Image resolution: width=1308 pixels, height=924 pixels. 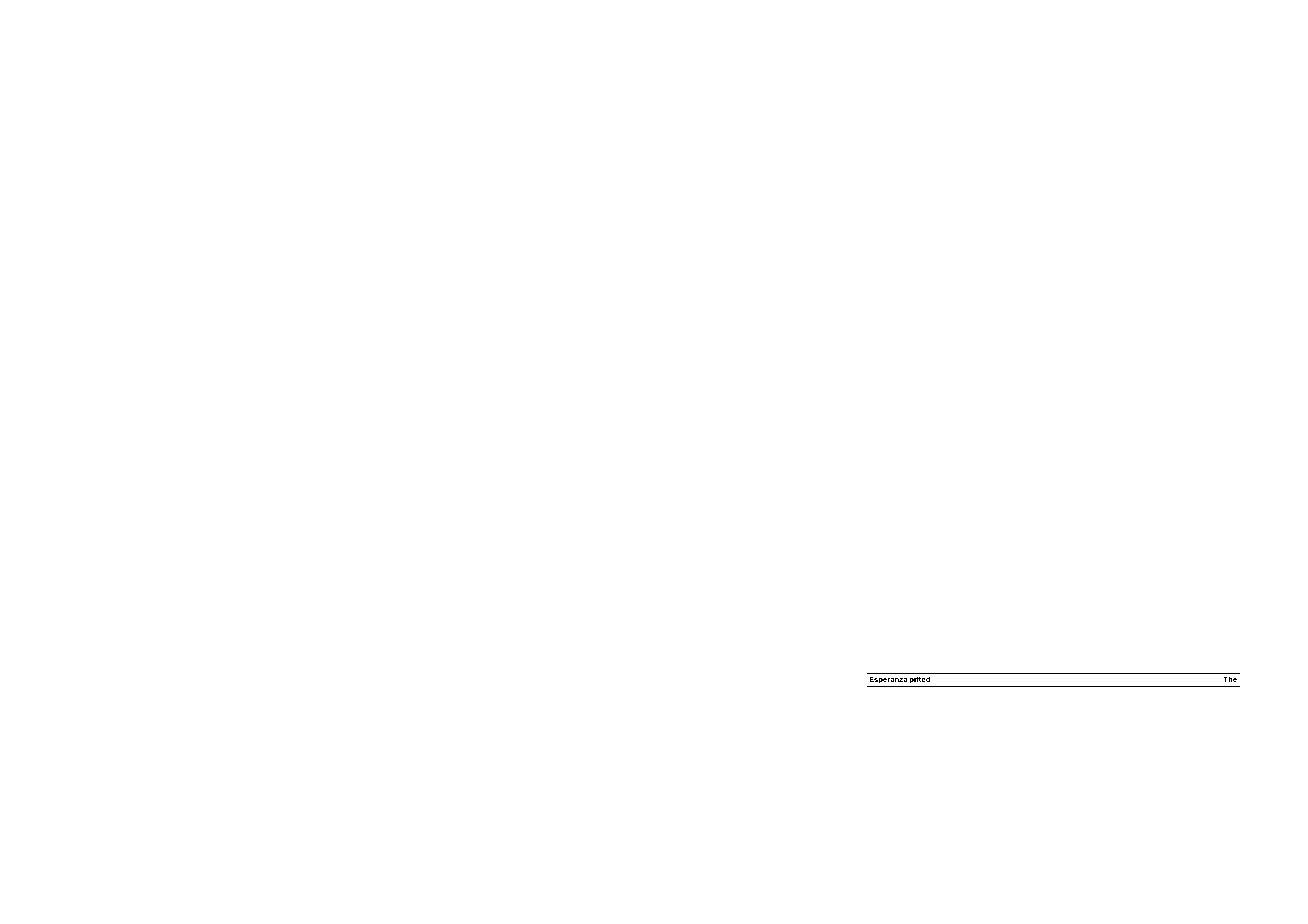 What do you see at coordinates (479, 593) in the screenshot?
I see `Benoit` at bounding box center [479, 593].
